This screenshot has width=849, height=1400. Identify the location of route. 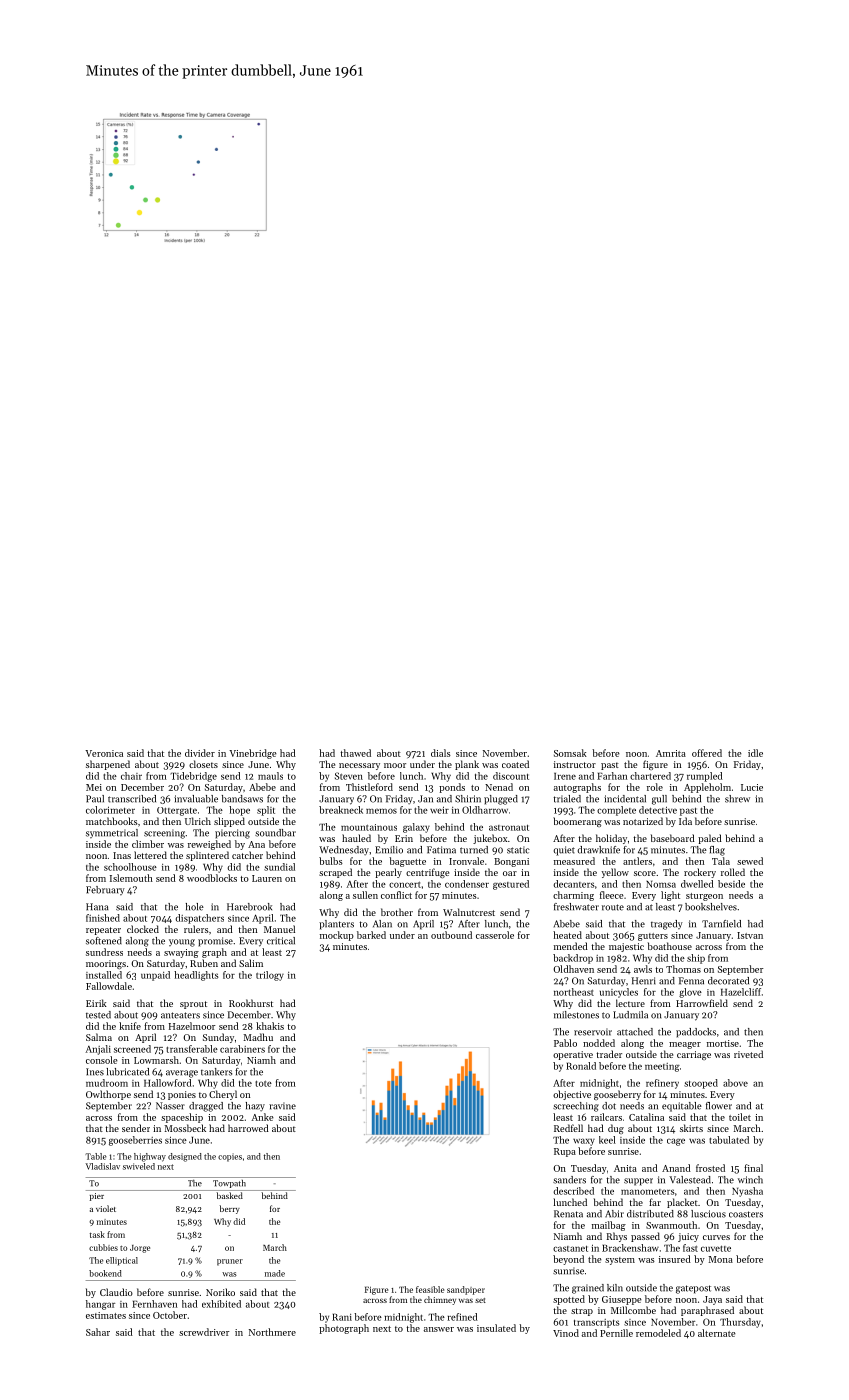
(613, 907).
